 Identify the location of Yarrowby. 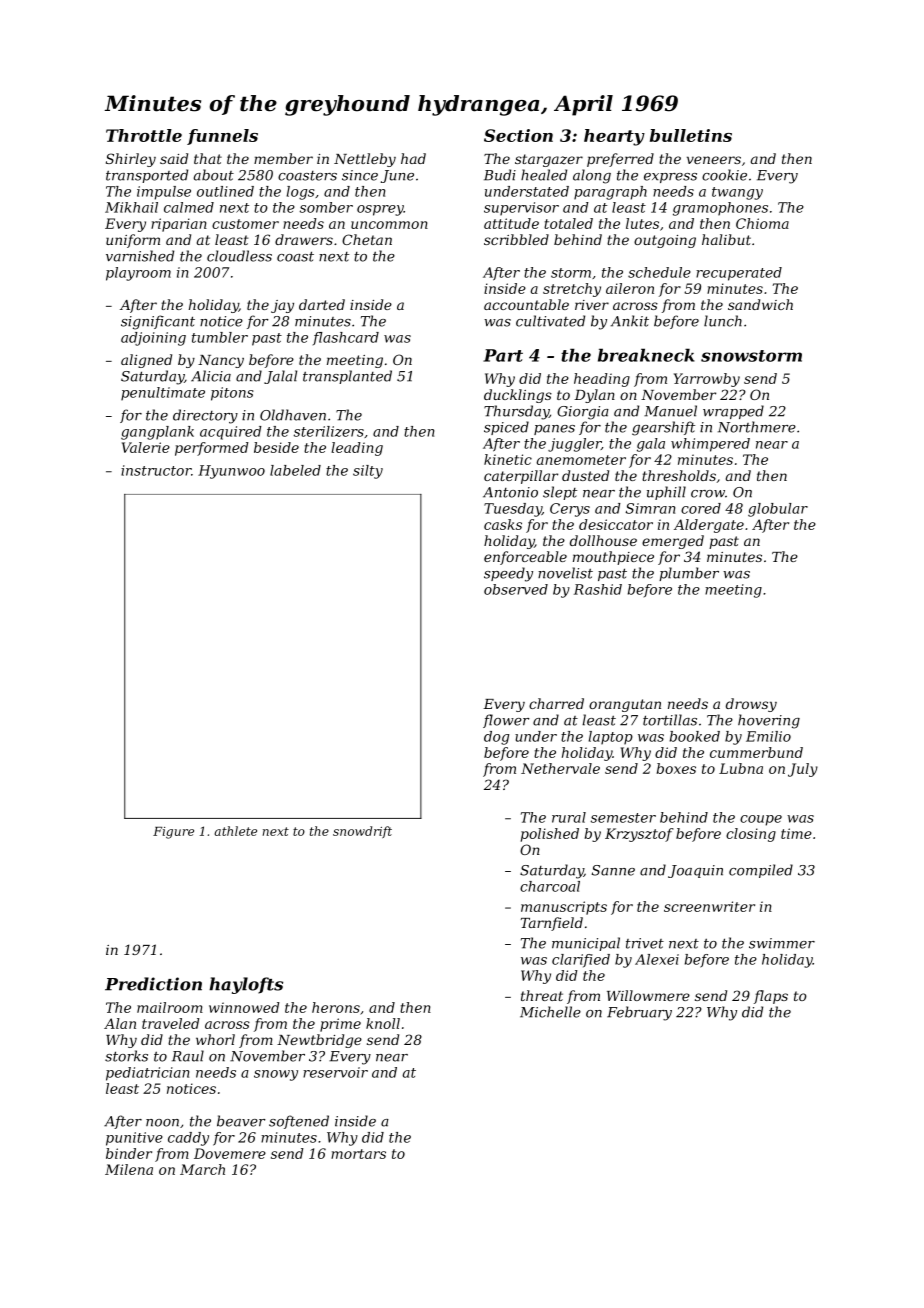
(707, 380).
